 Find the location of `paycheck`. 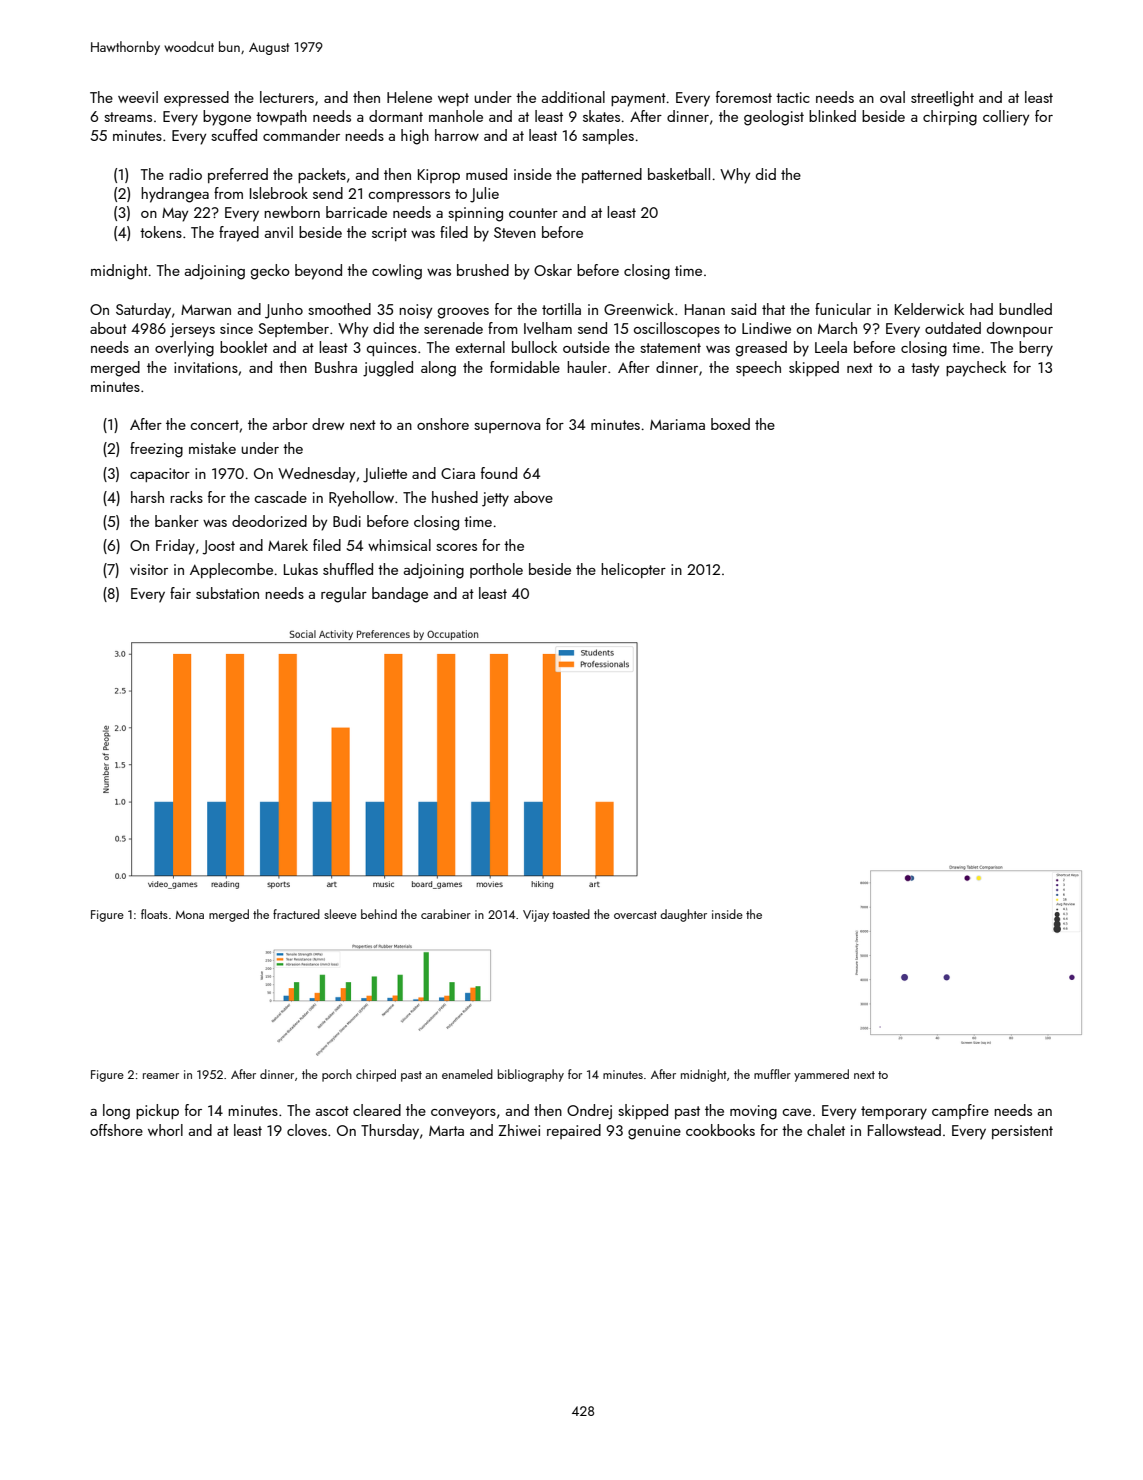

paycheck is located at coordinates (976, 369).
